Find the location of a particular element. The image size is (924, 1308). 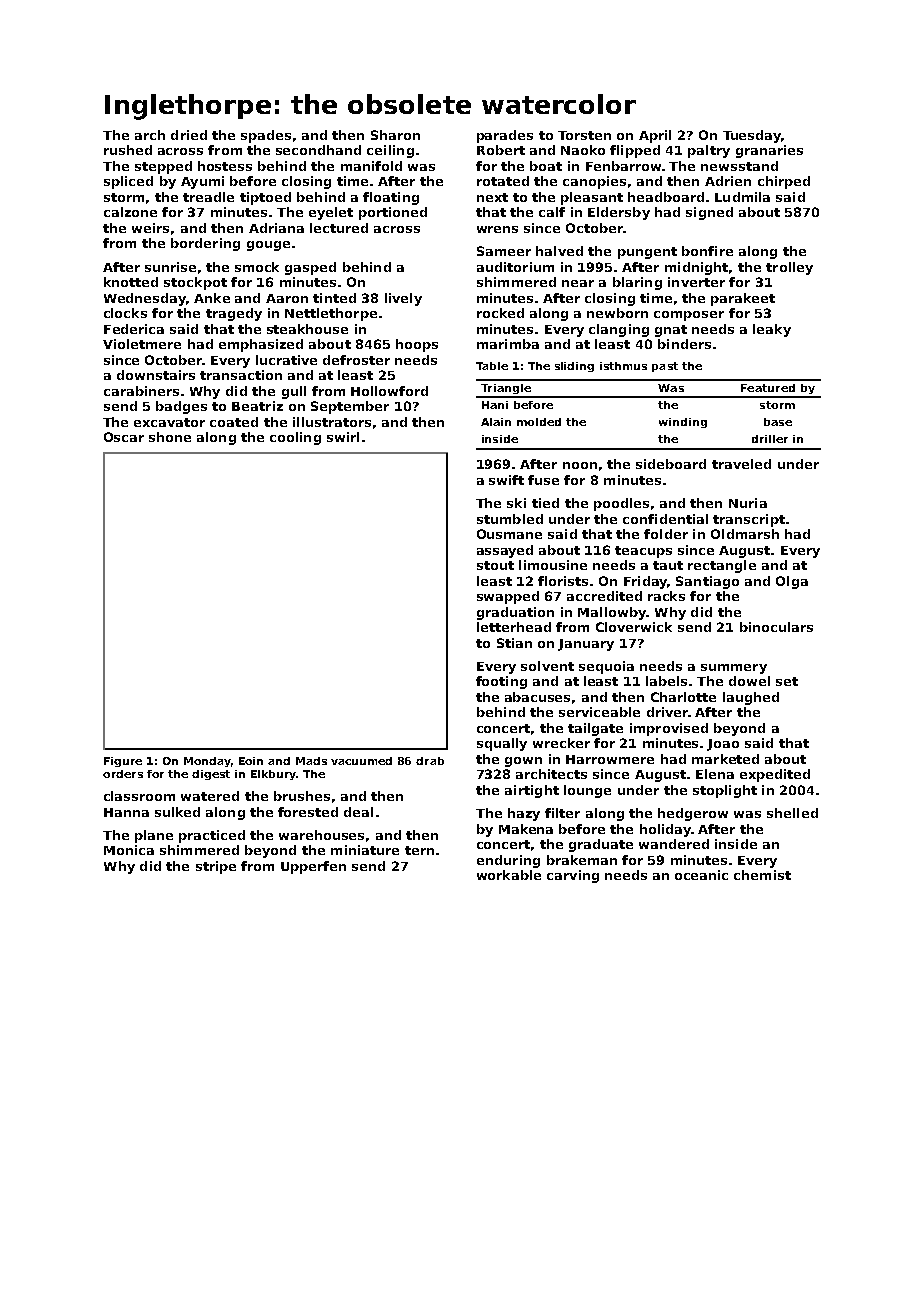

trolley is located at coordinates (789, 268).
